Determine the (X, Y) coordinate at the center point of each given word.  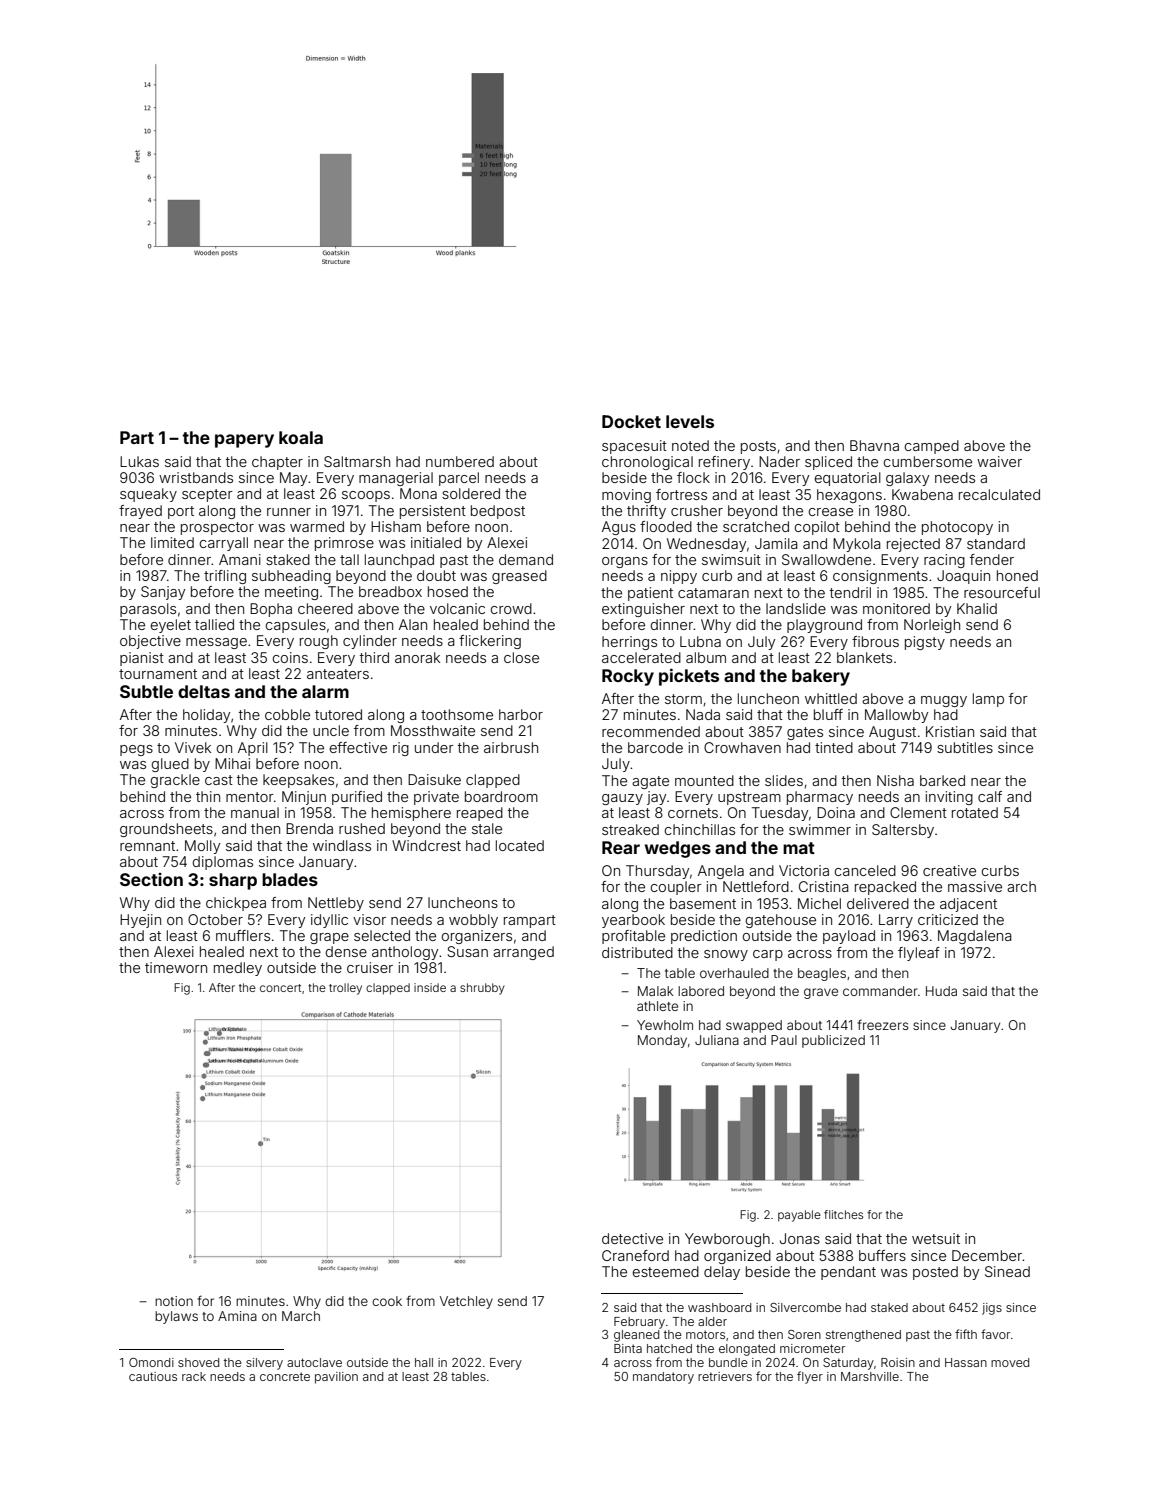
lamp (988, 700)
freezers (883, 1025)
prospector (217, 528)
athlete (657, 1006)
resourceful (1002, 592)
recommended (651, 731)
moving (626, 496)
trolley (345, 989)
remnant (147, 846)
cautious (153, 1376)
